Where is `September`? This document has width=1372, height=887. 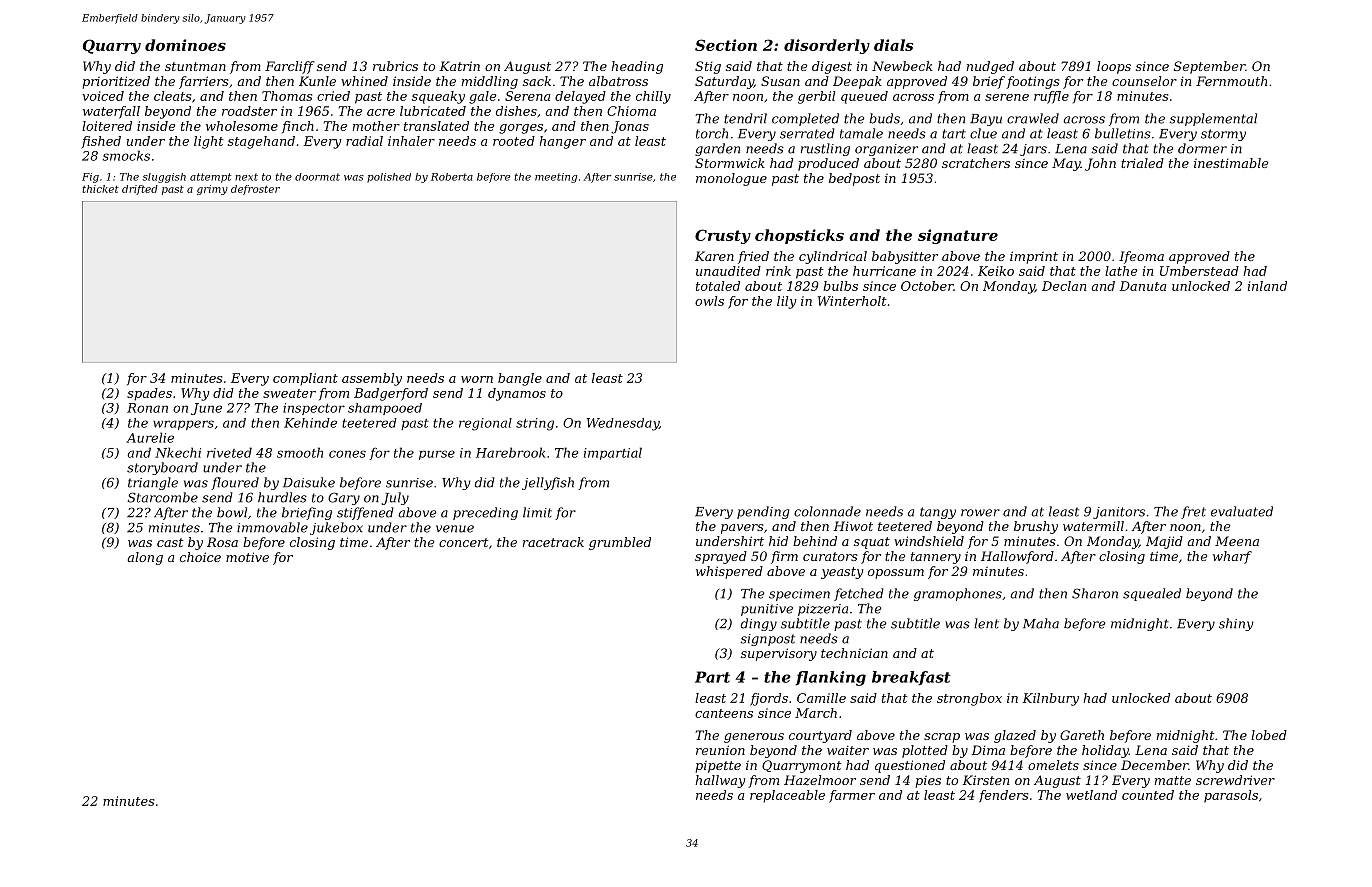 September is located at coordinates (1209, 67).
